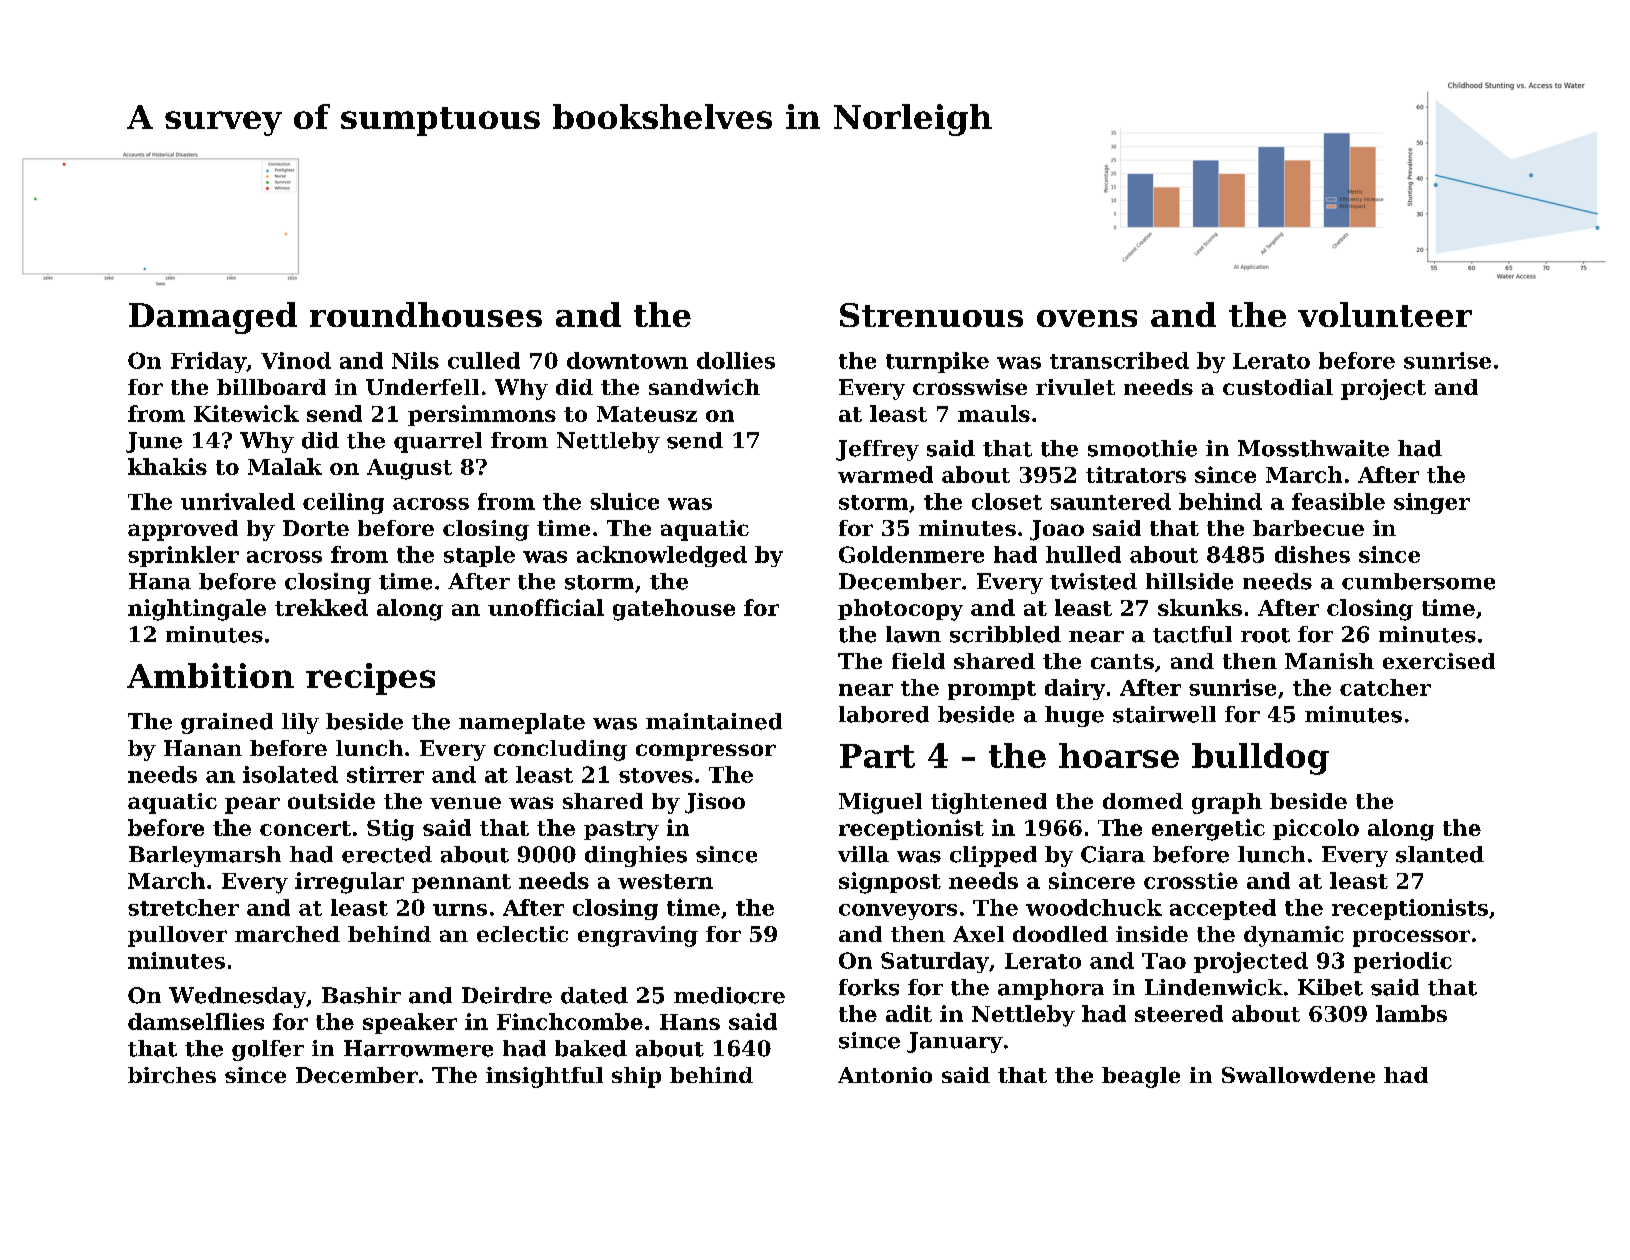 This document has width=1630, height=1260. I want to click on Harrowmere, so click(418, 1048).
